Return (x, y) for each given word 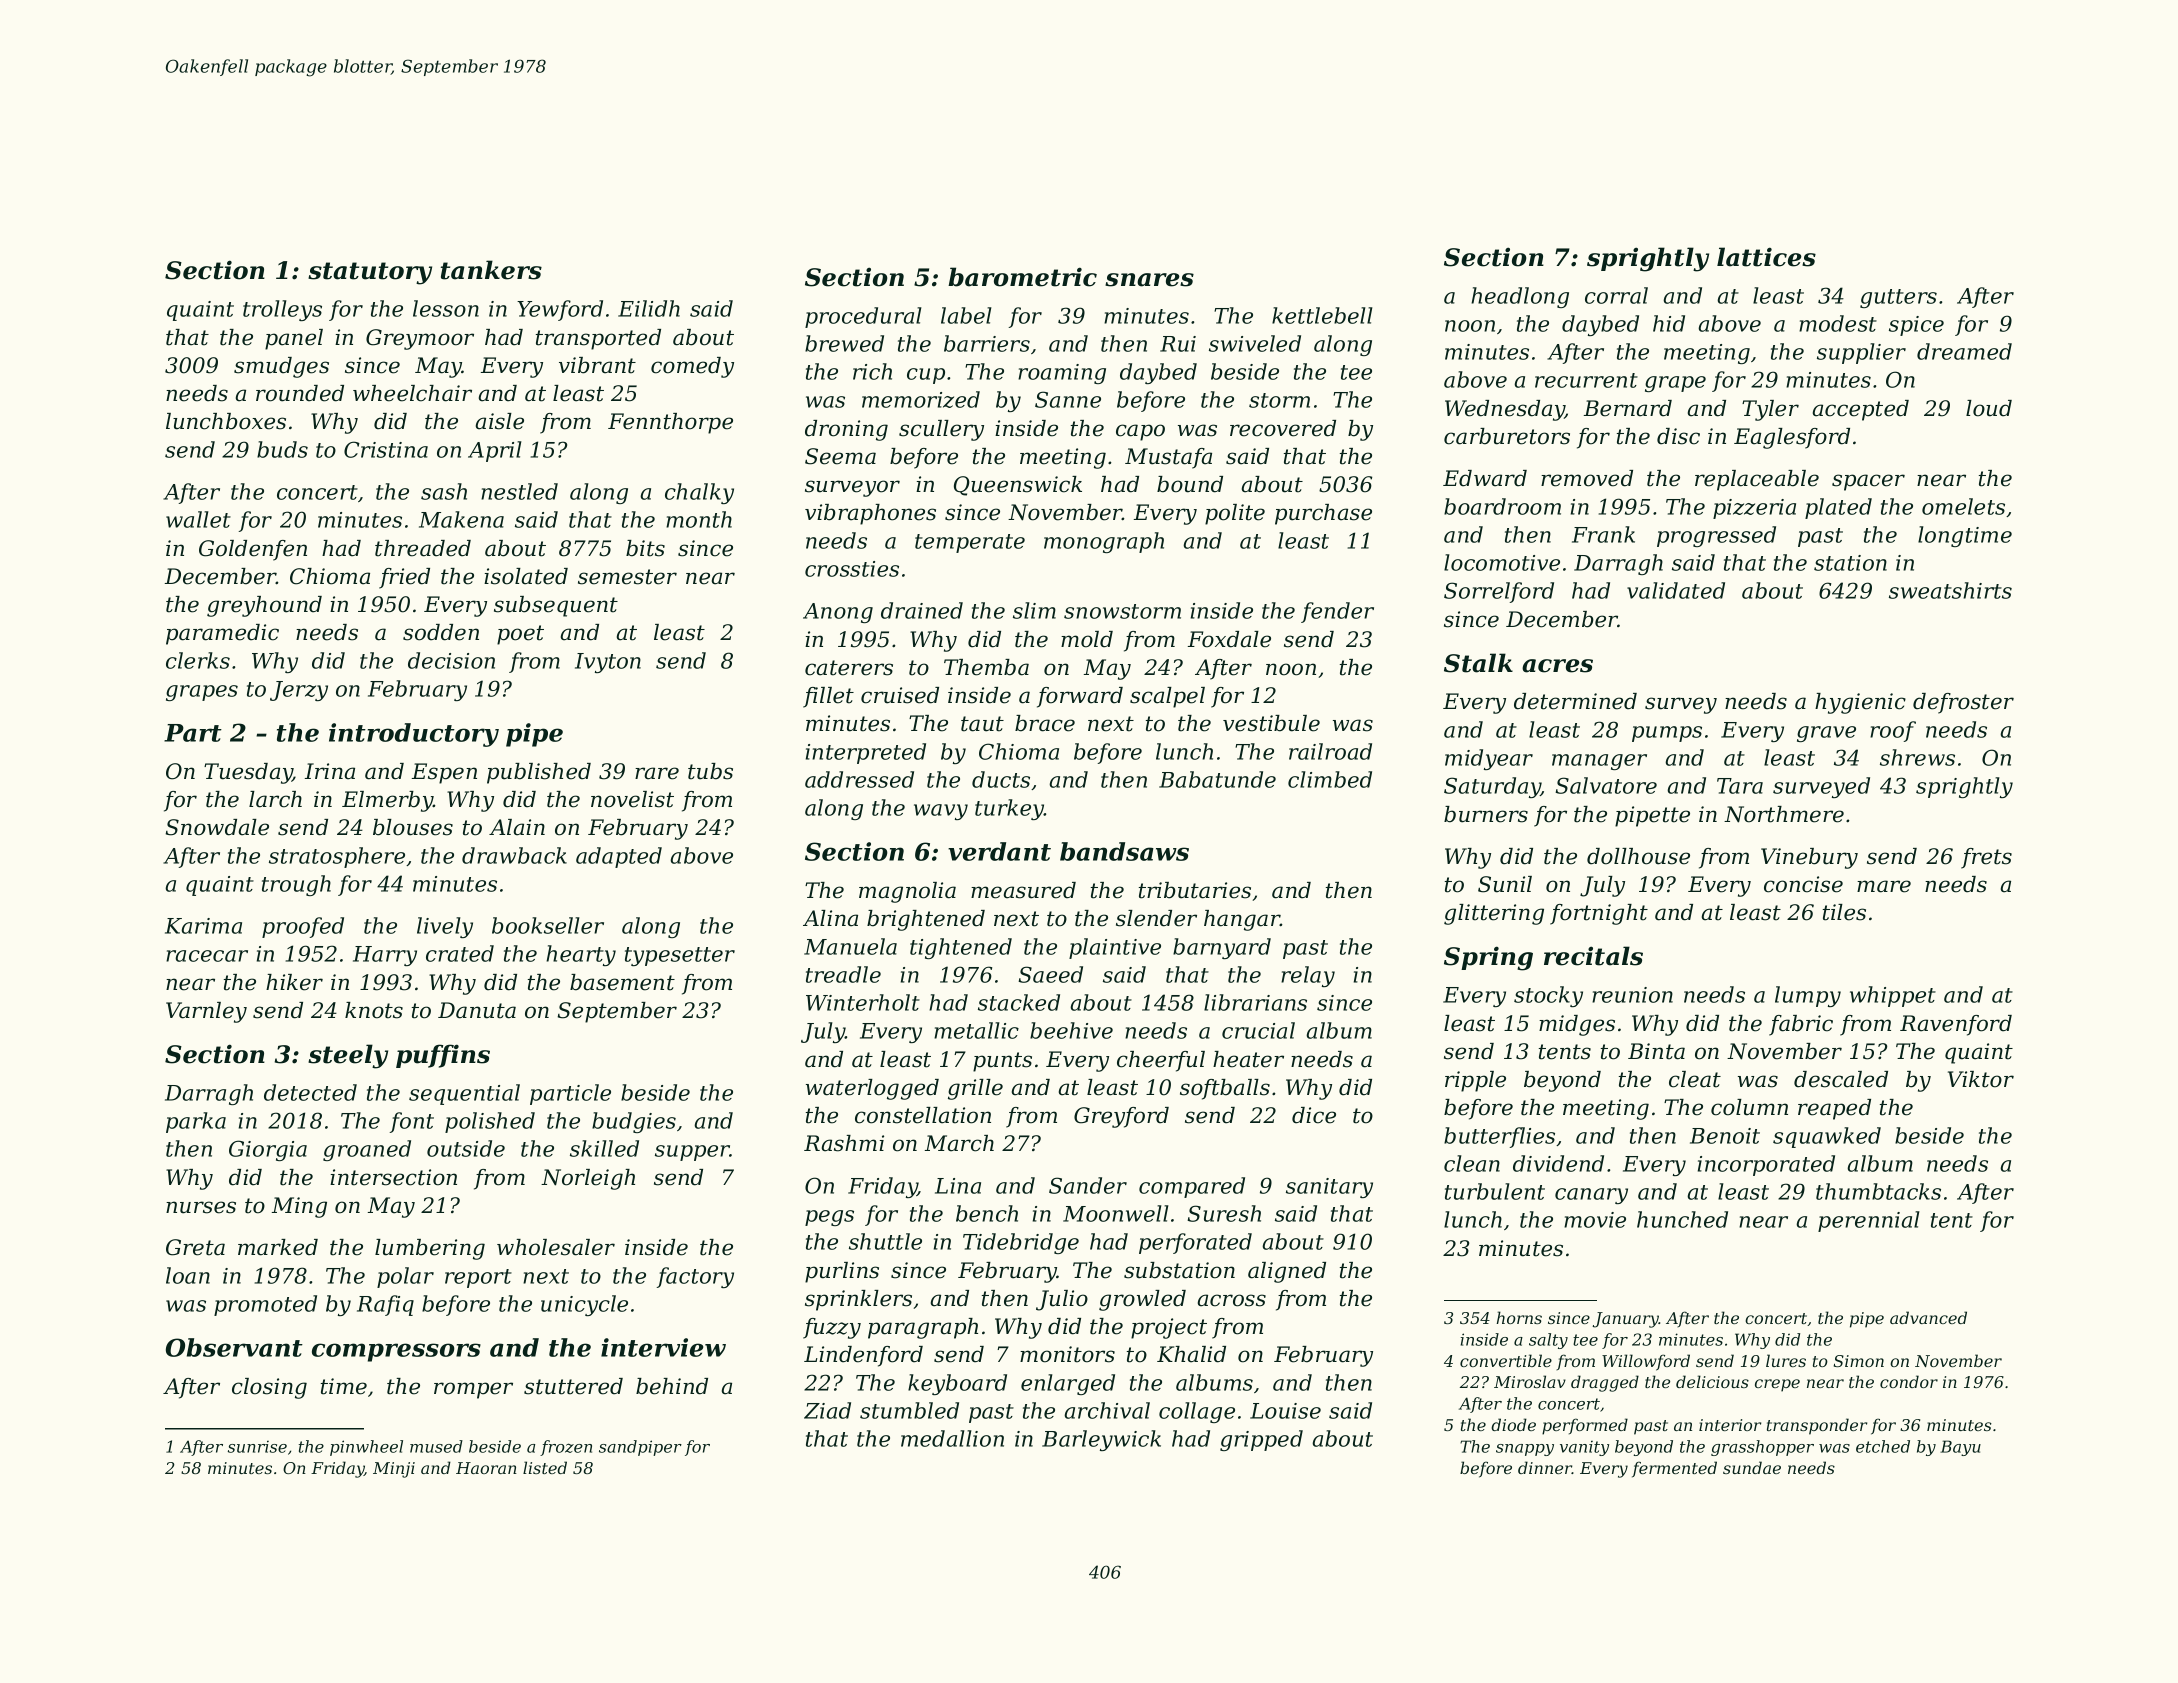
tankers (491, 270)
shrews (1917, 757)
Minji (394, 1470)
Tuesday (248, 773)
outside (466, 1148)
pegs (829, 1218)
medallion (952, 1438)
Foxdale (1229, 639)
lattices (1766, 257)
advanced (1928, 1317)
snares (1149, 280)
